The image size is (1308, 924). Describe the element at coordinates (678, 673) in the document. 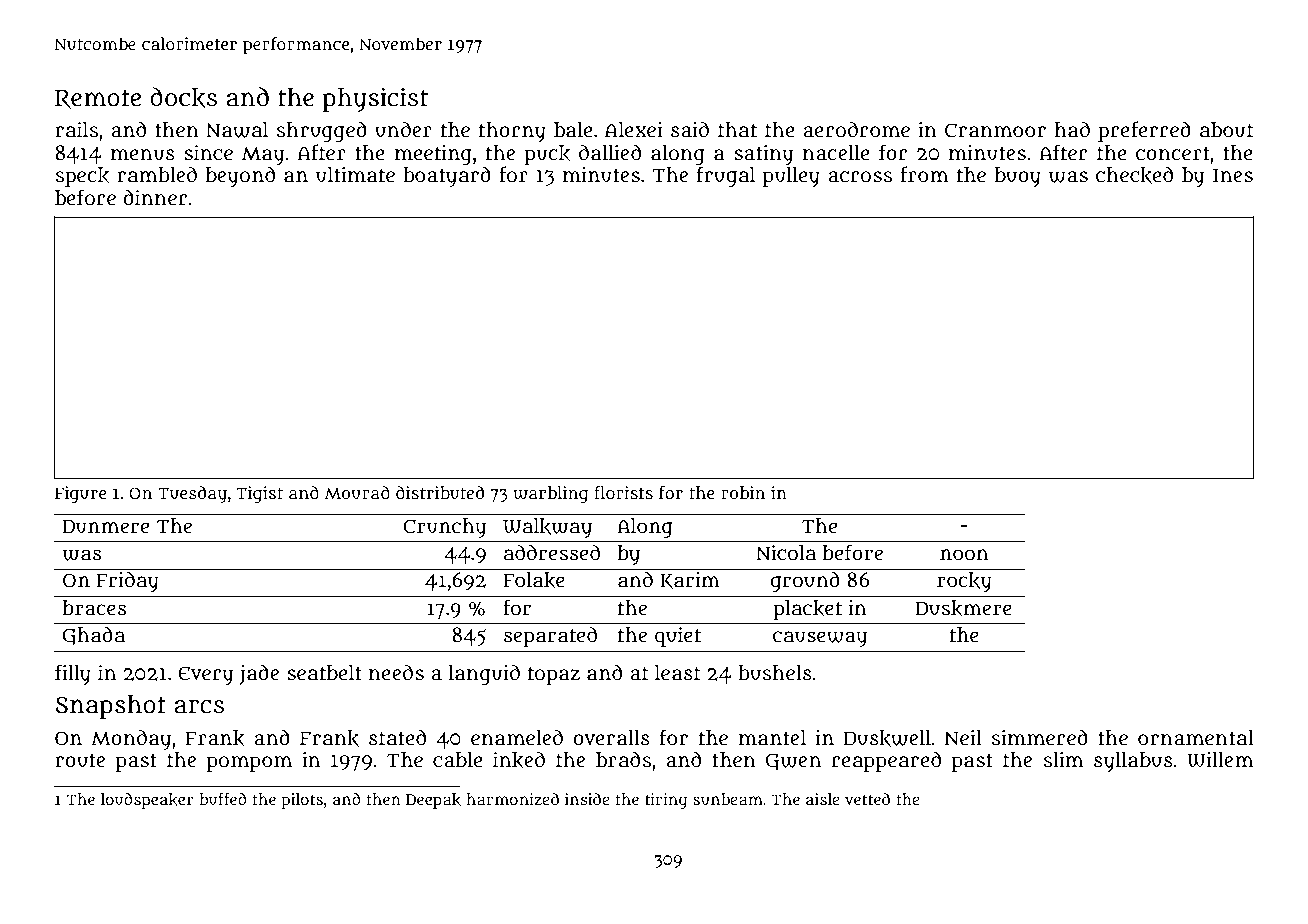

I see `least` at that location.
